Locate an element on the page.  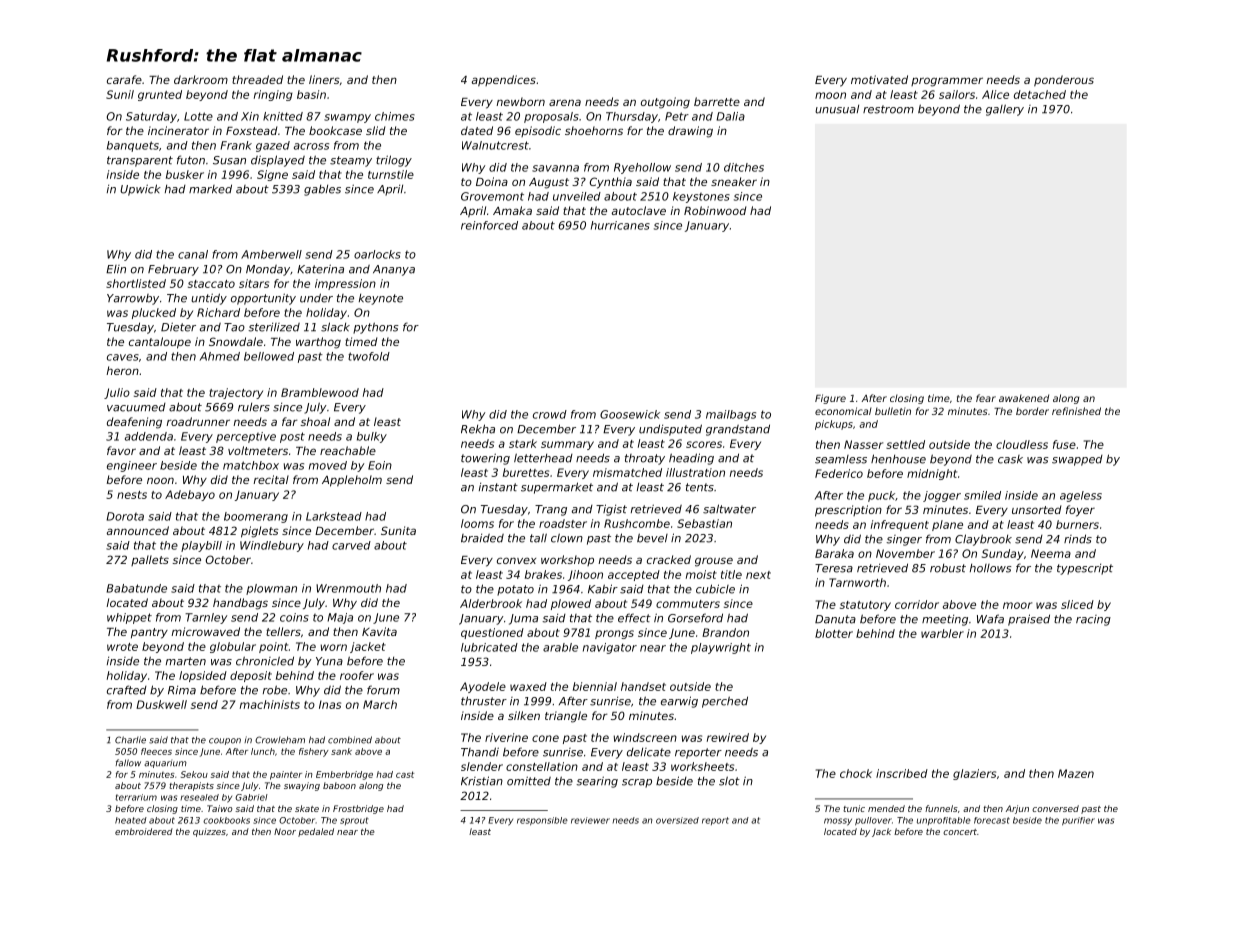
Eoin is located at coordinates (380, 465).
